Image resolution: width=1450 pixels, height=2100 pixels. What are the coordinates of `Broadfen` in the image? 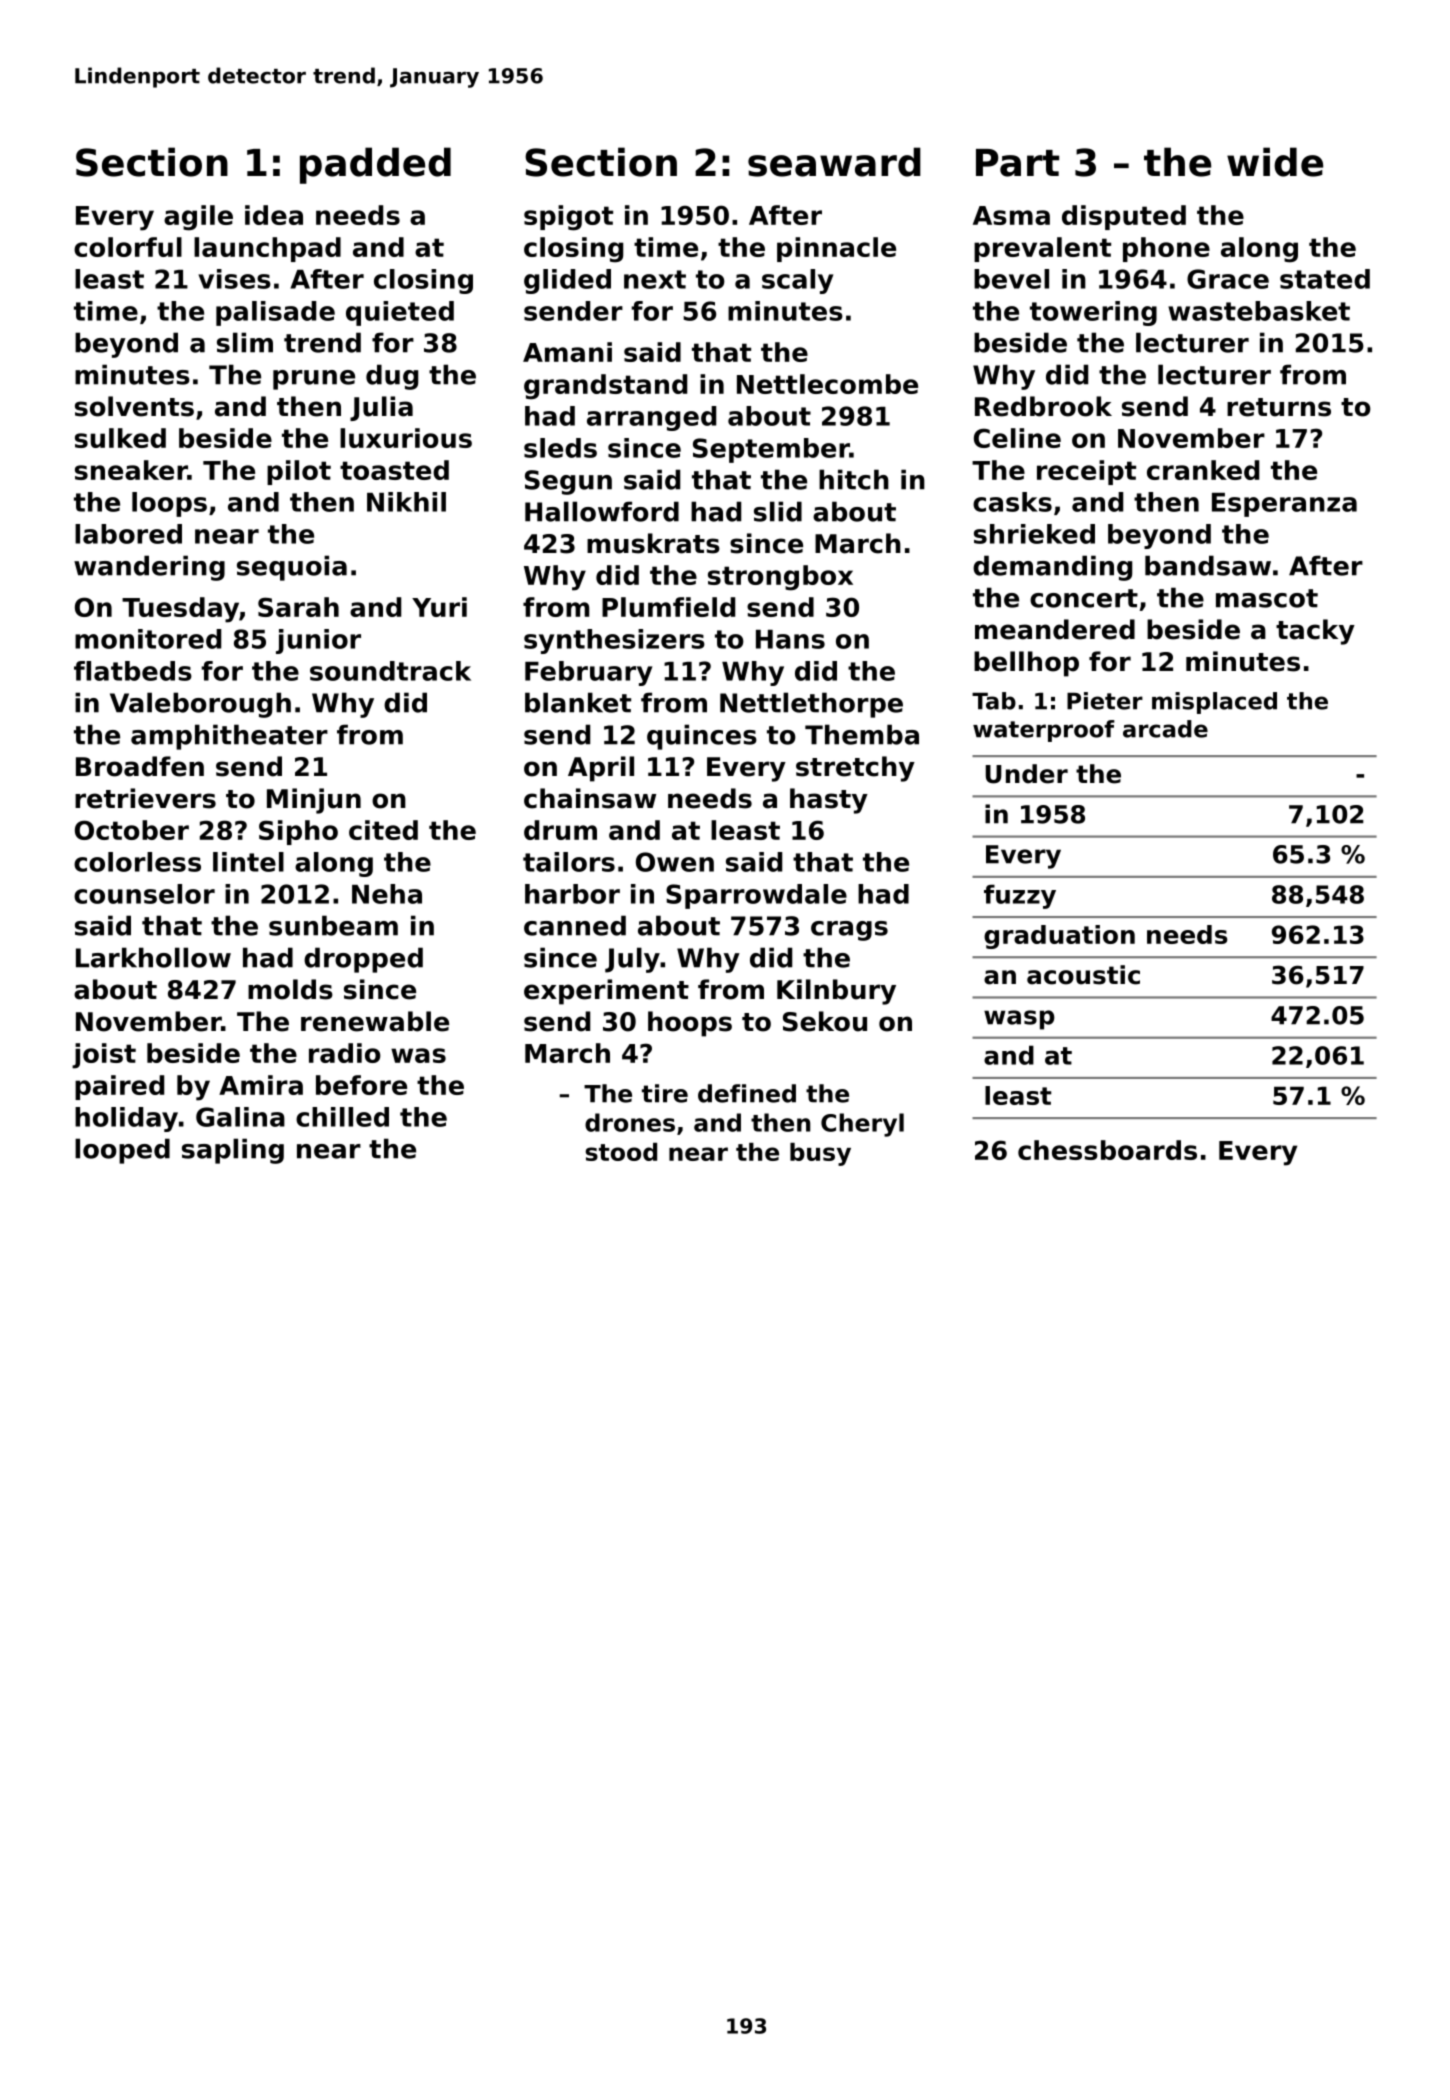 It's located at (140, 766).
